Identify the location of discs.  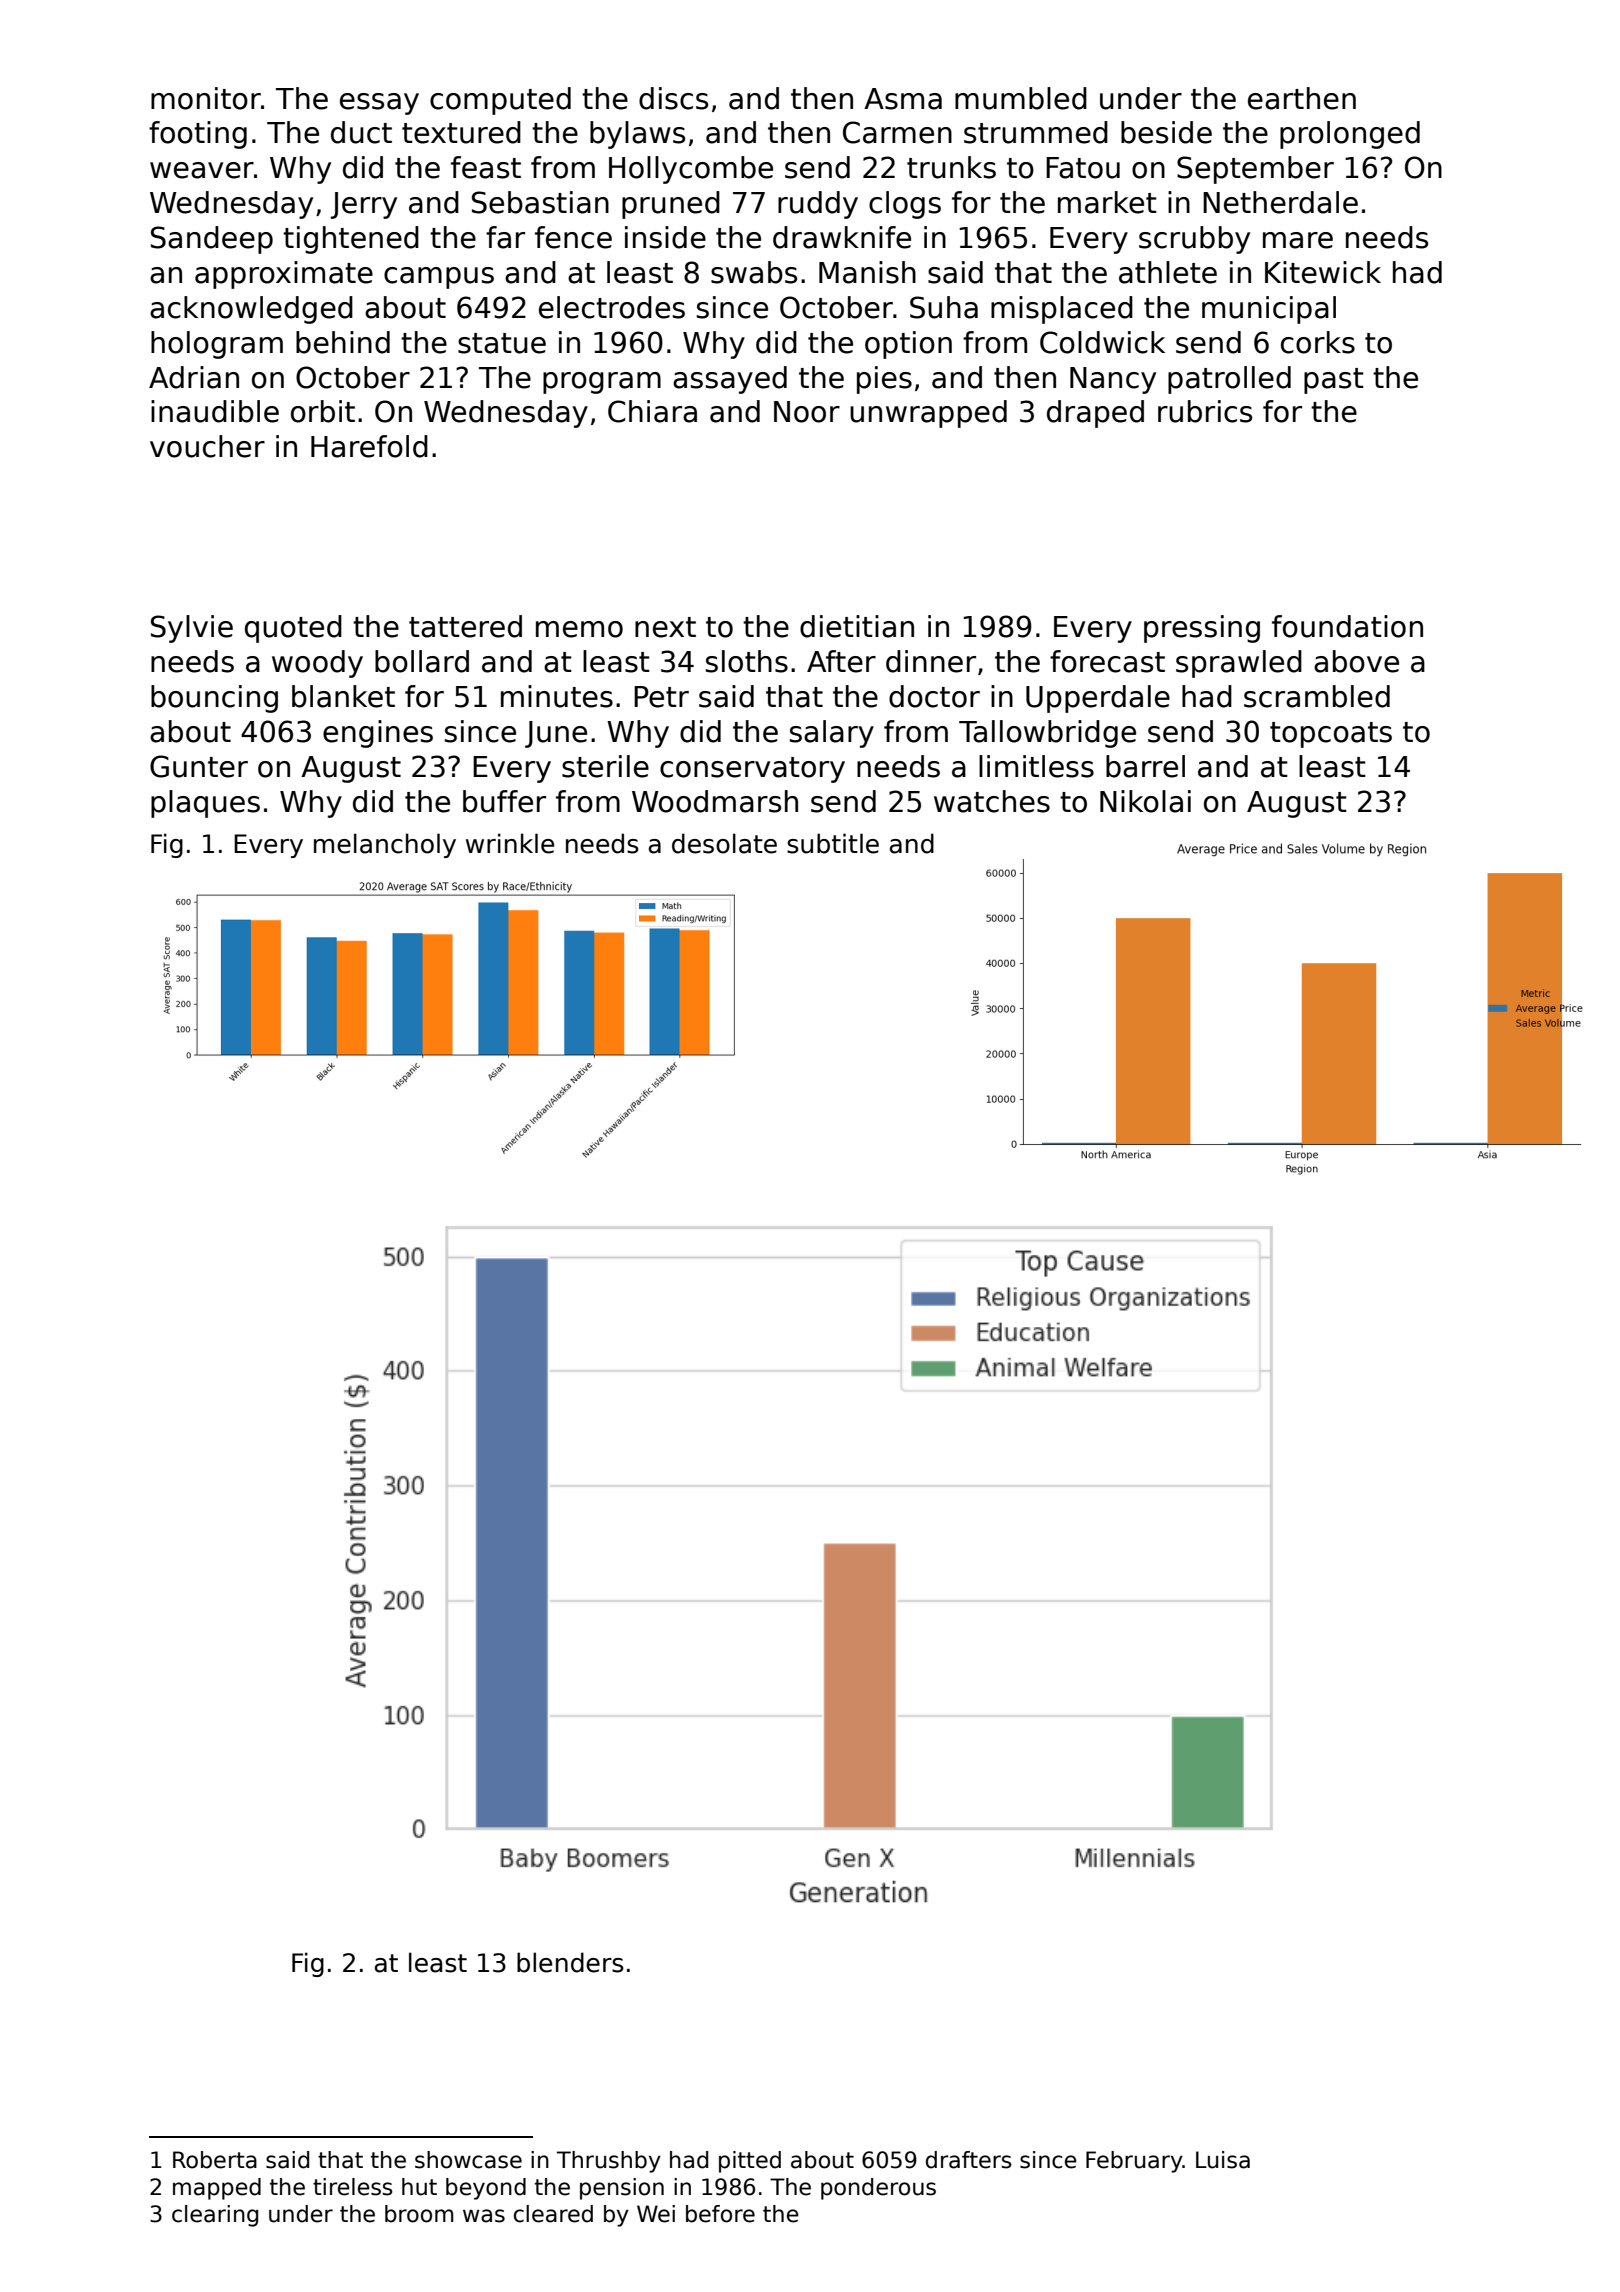
(673, 98).
